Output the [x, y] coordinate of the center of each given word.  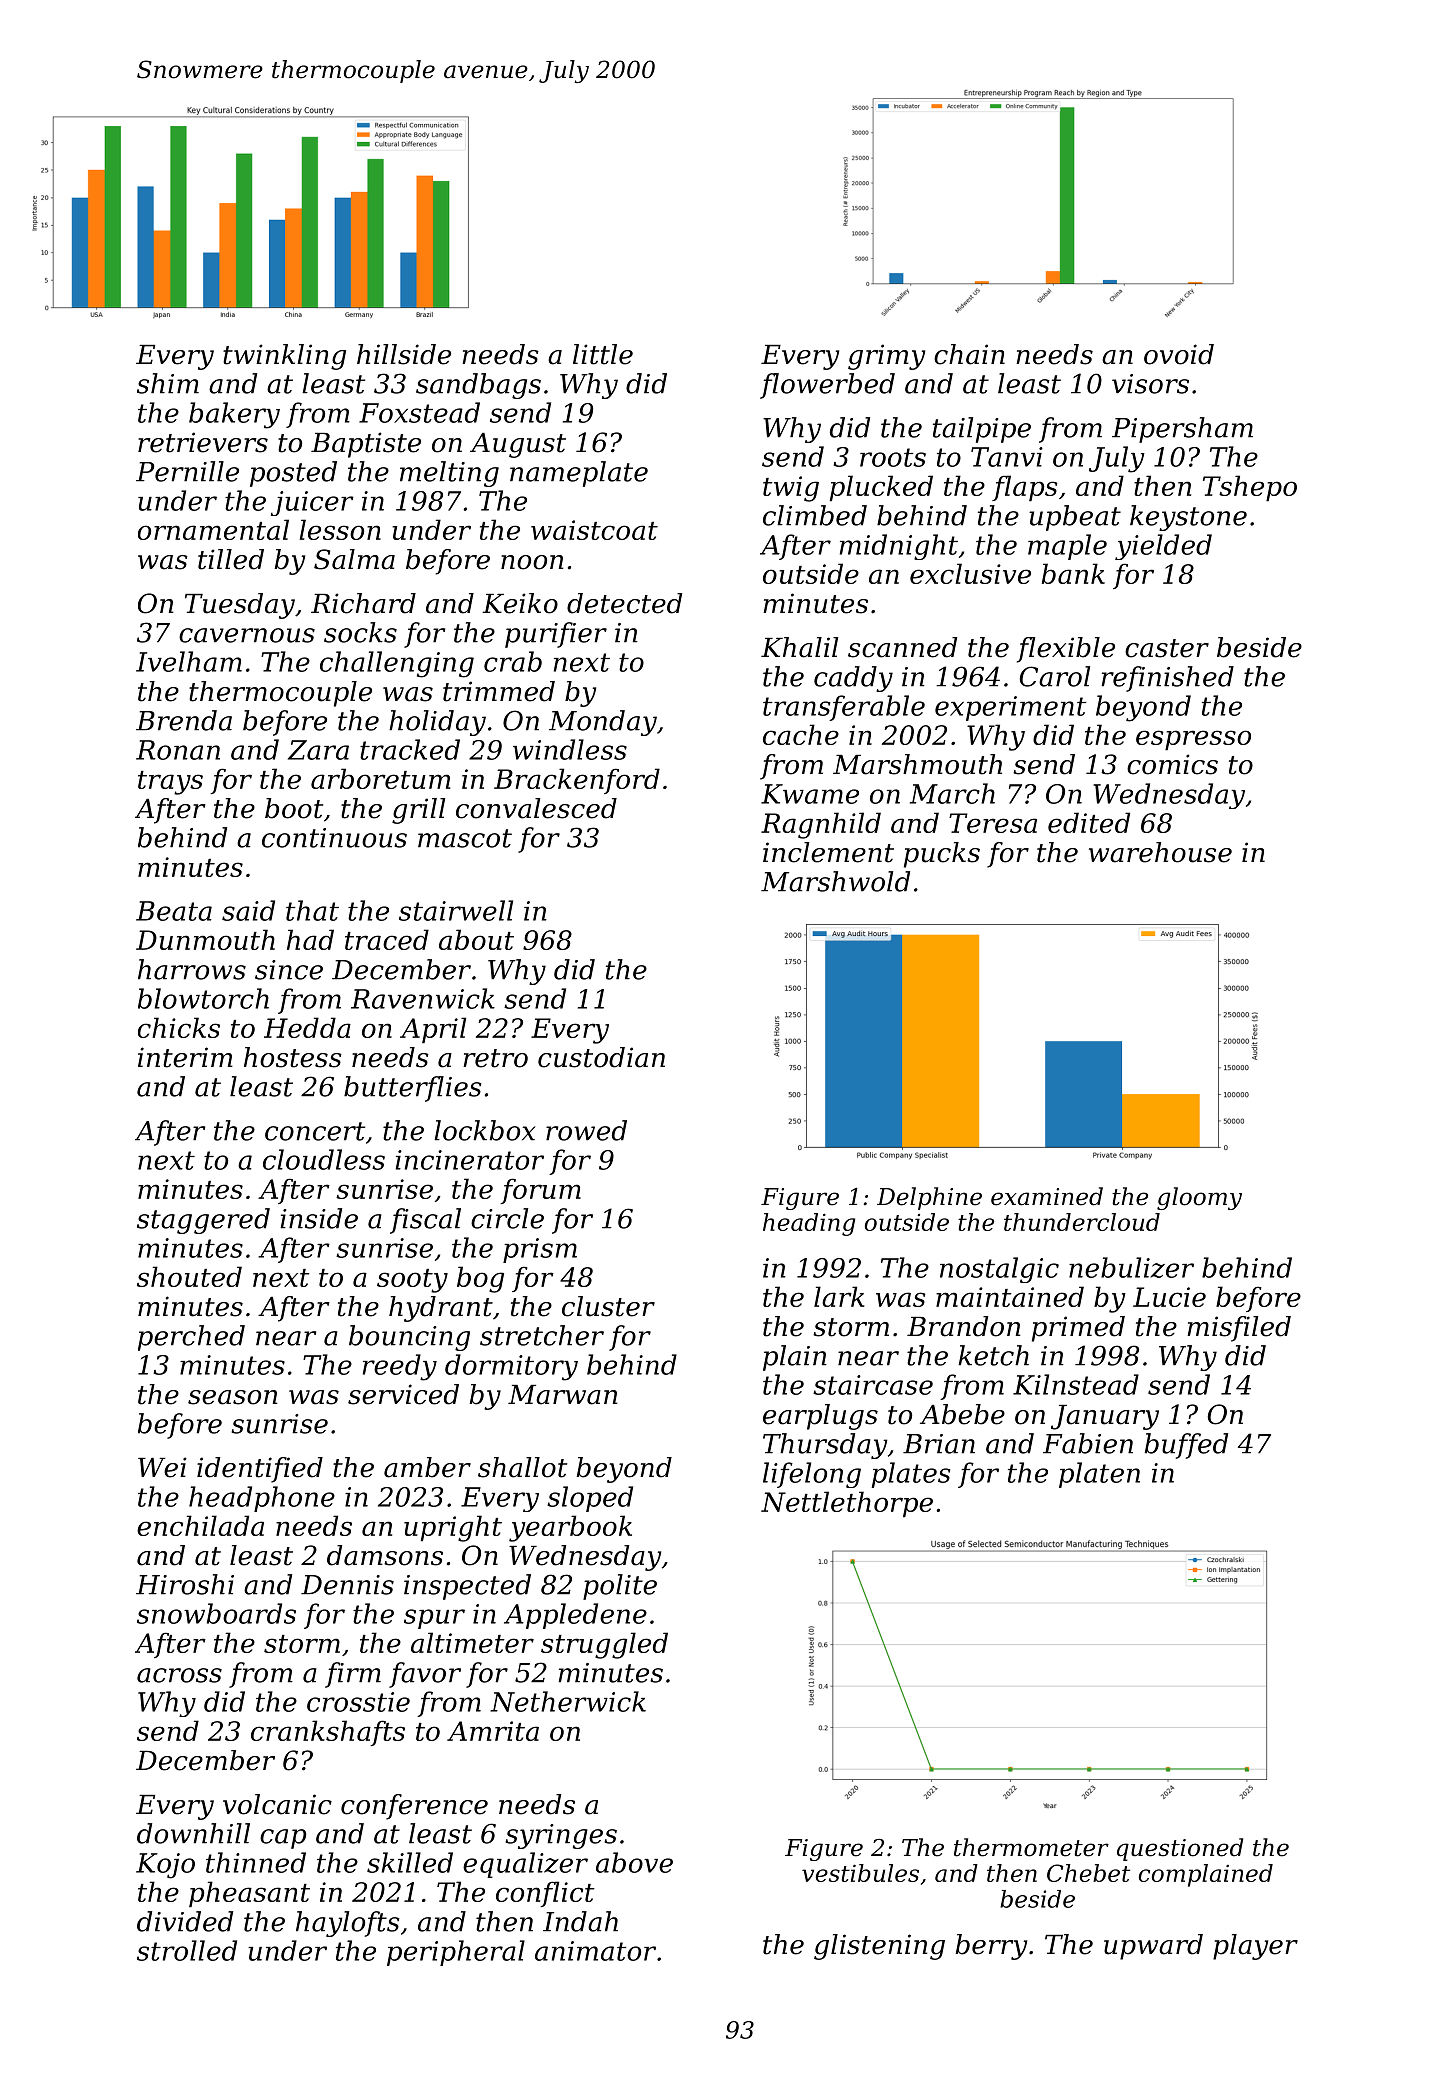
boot [294, 808]
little [603, 354]
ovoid [1179, 354]
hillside [404, 354]
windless [570, 749]
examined [1047, 1196]
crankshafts [328, 1733]
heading [809, 1224]
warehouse [1160, 852]
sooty [412, 1281]
